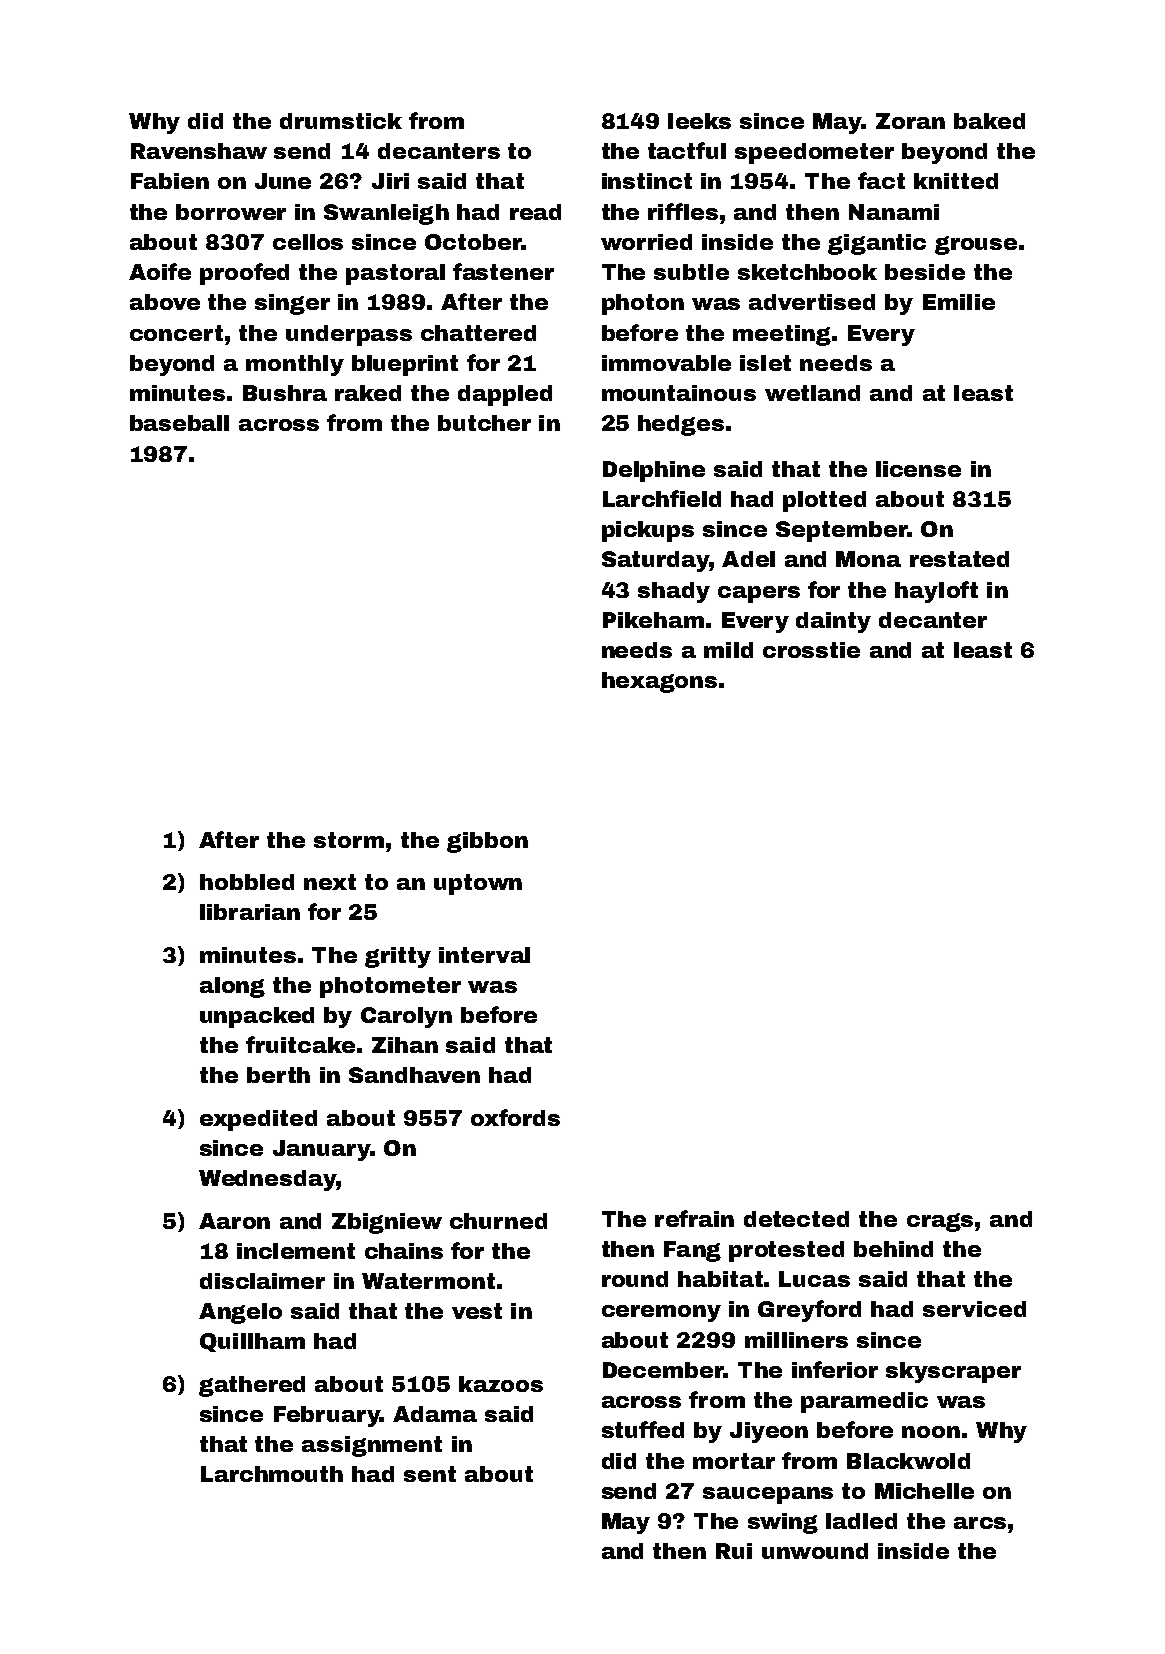  Describe the element at coordinates (694, 1218) in the screenshot. I see `refrain` at that location.
